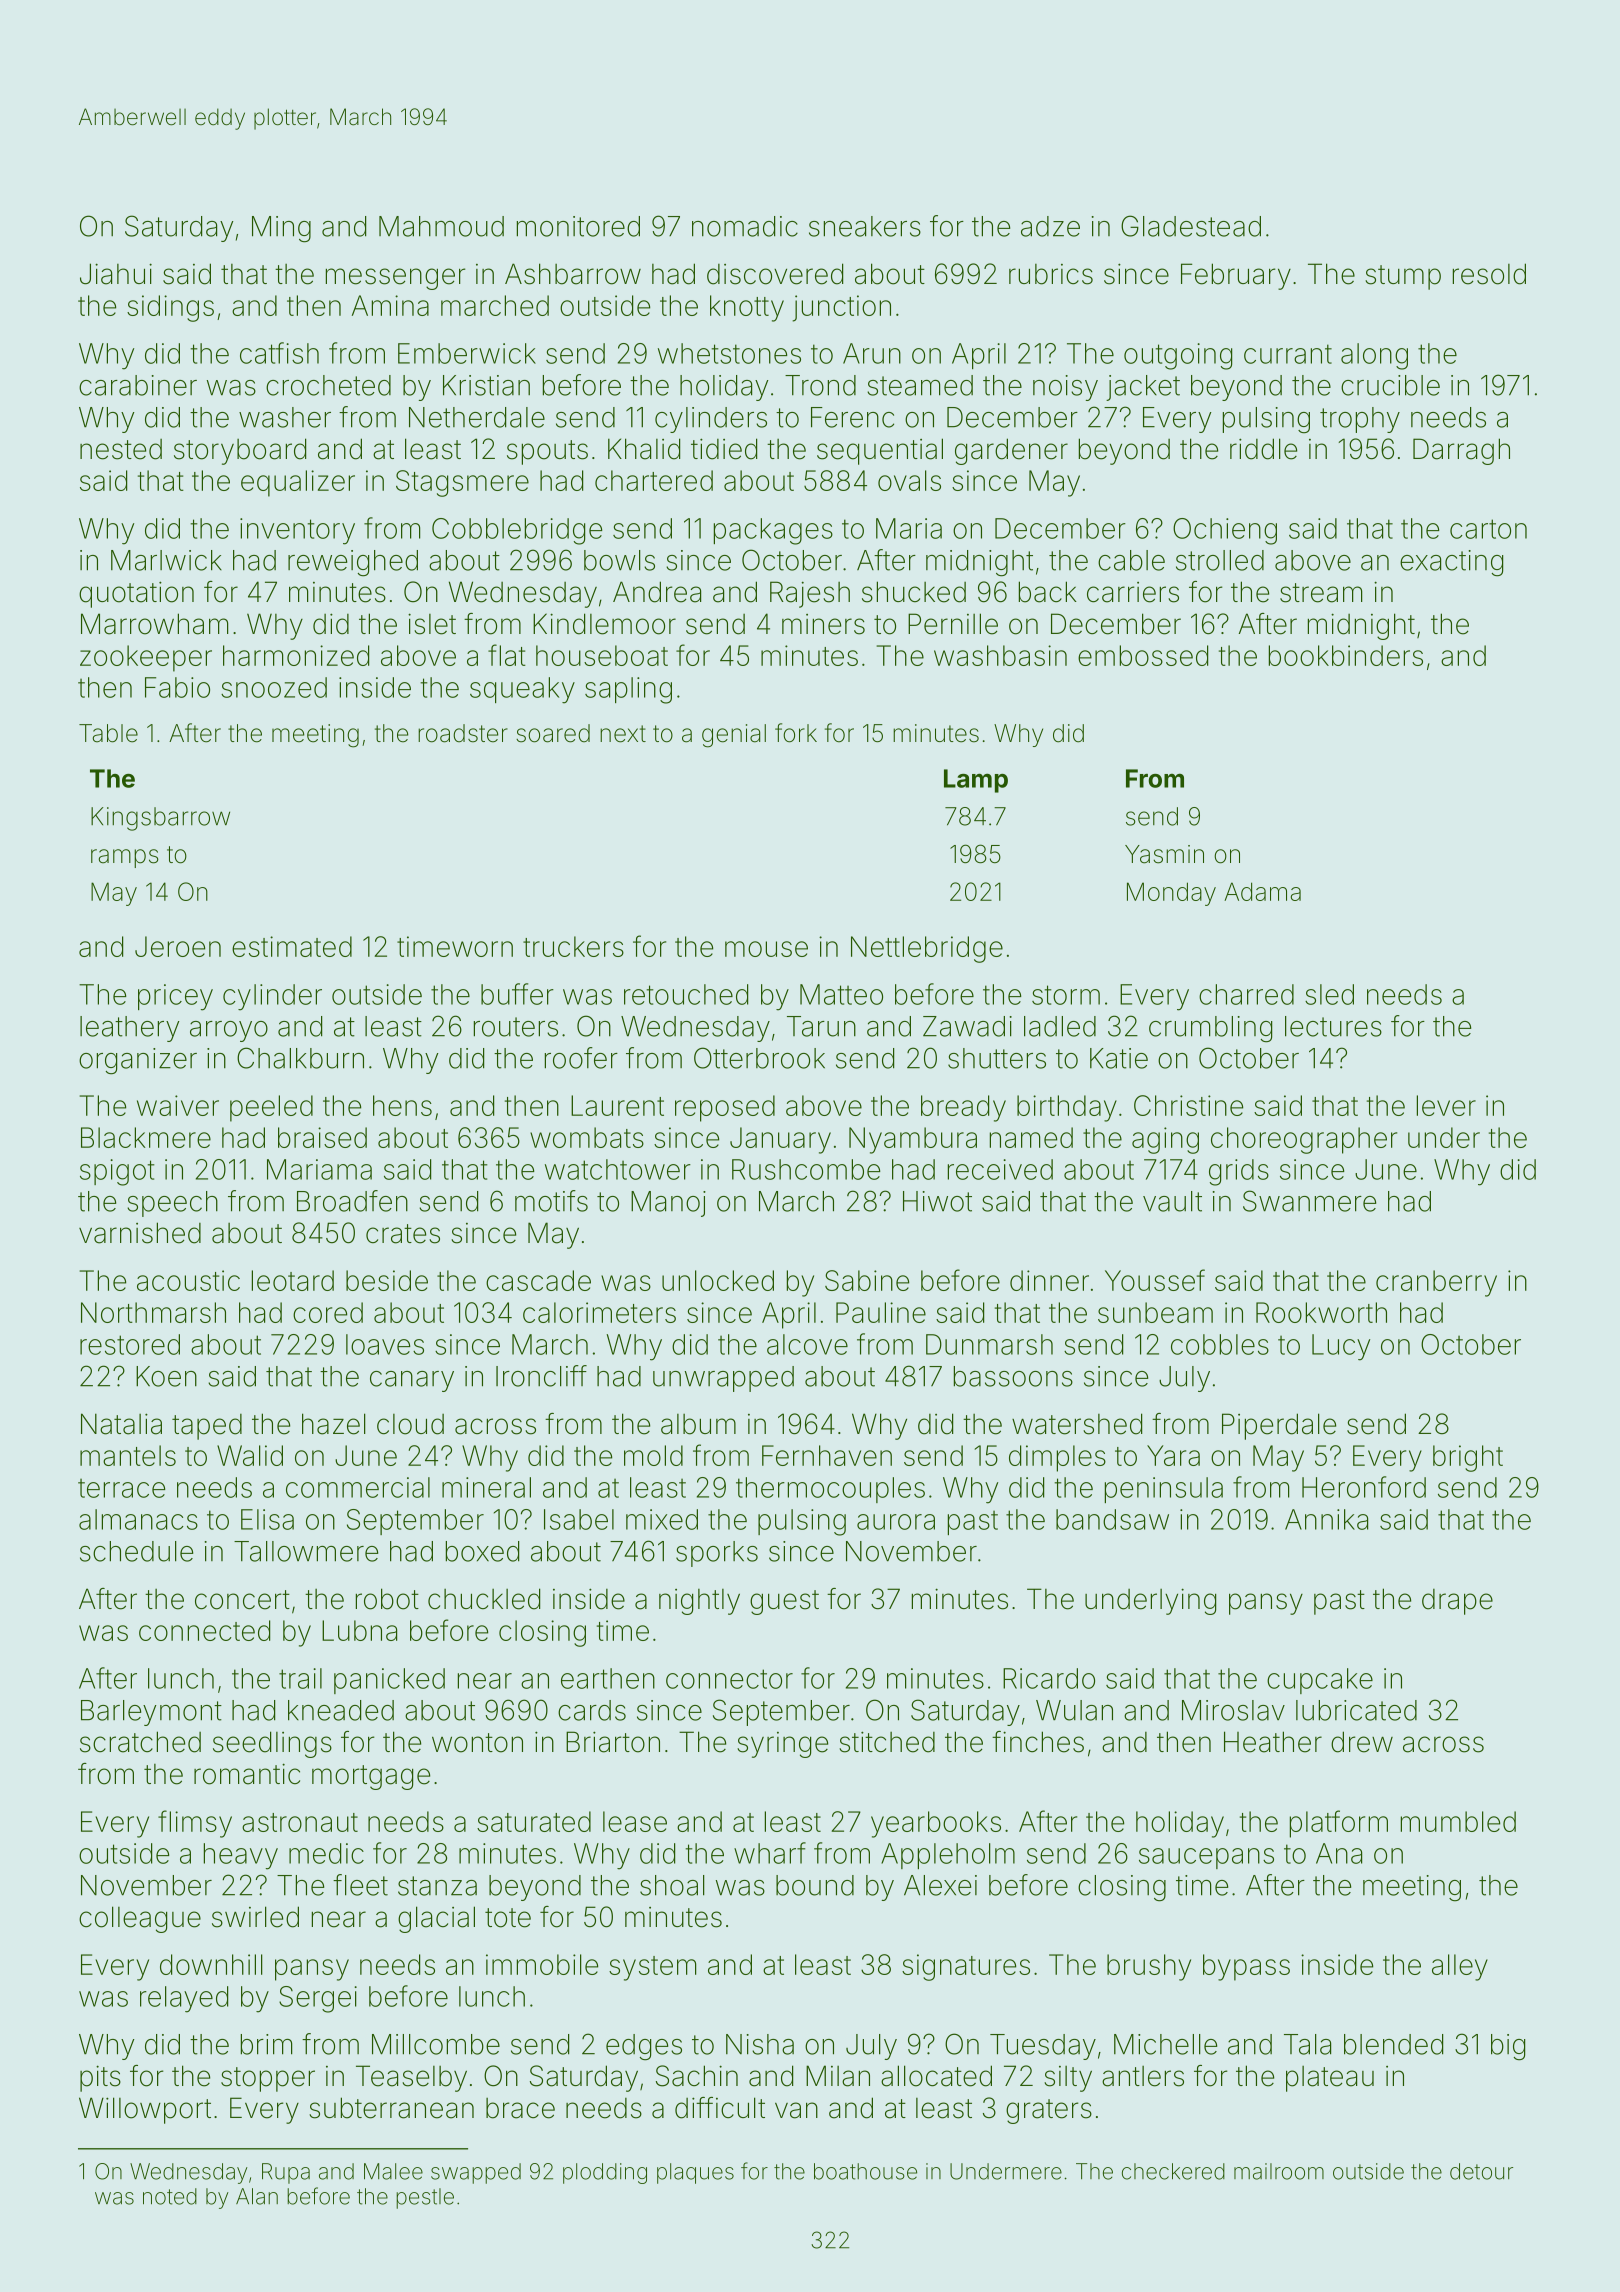 This screenshot has height=2292, width=1620. I want to click on noted, so click(170, 2196).
